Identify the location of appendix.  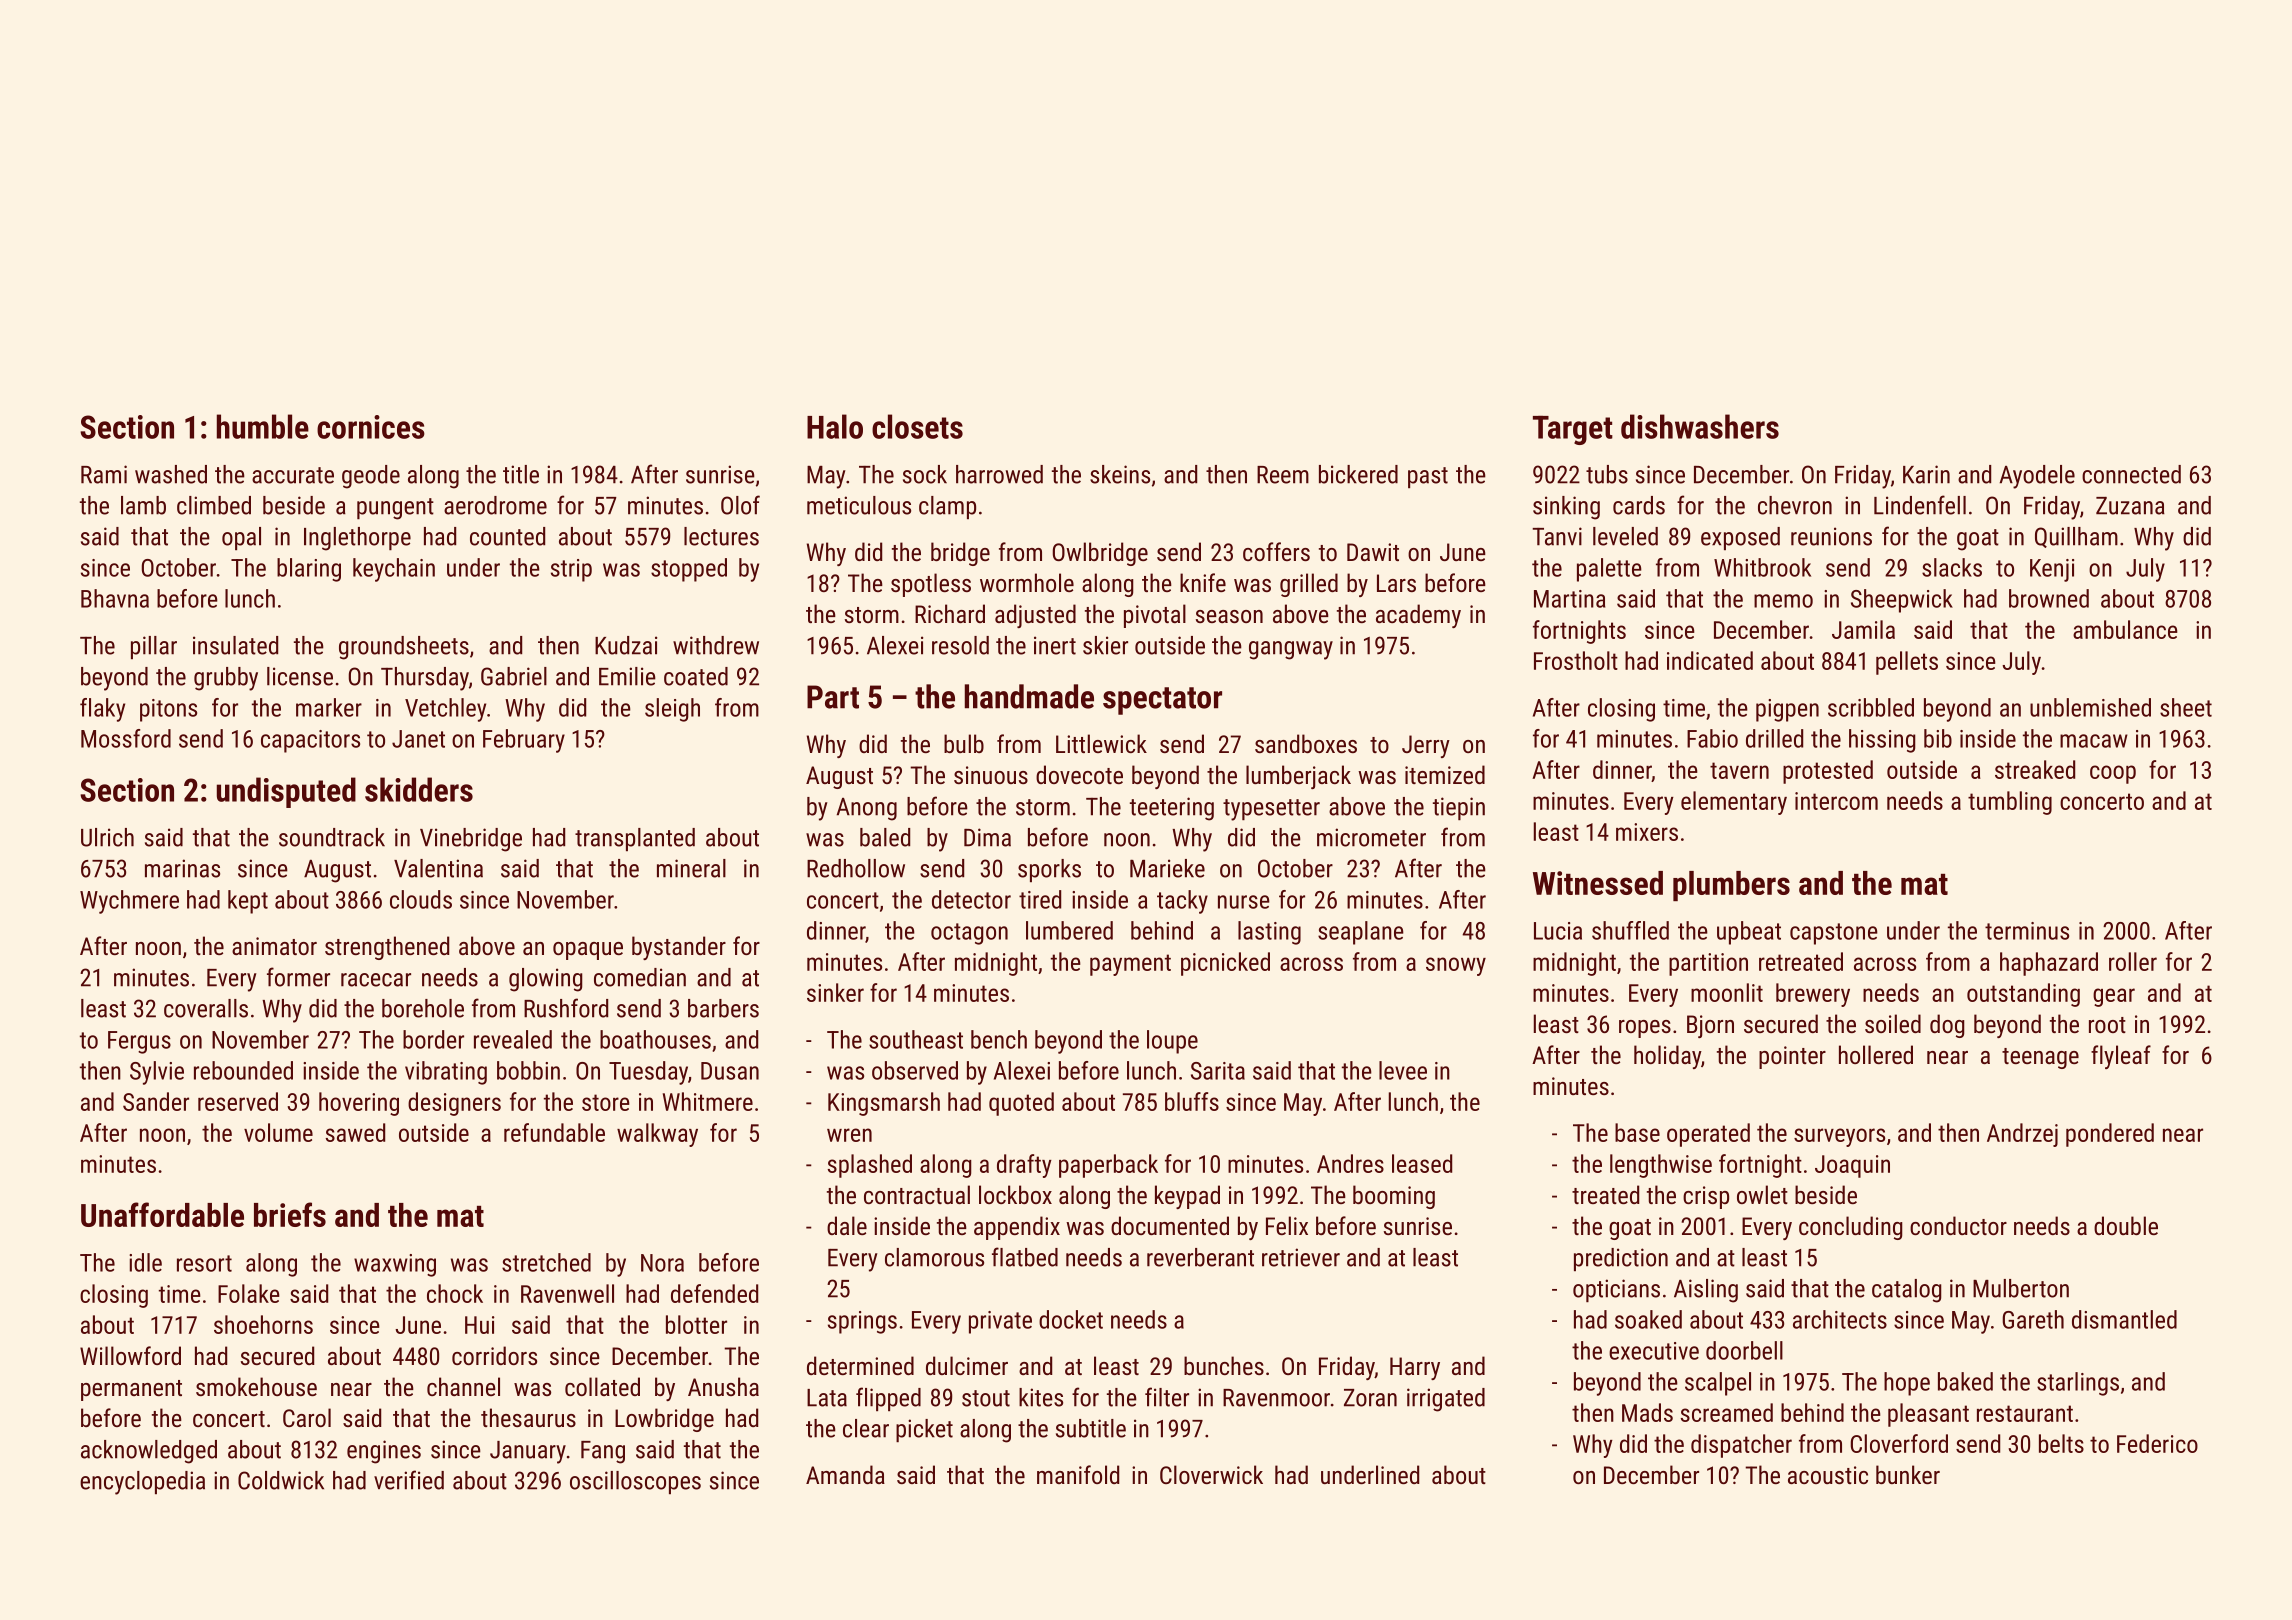
(1017, 1228).
